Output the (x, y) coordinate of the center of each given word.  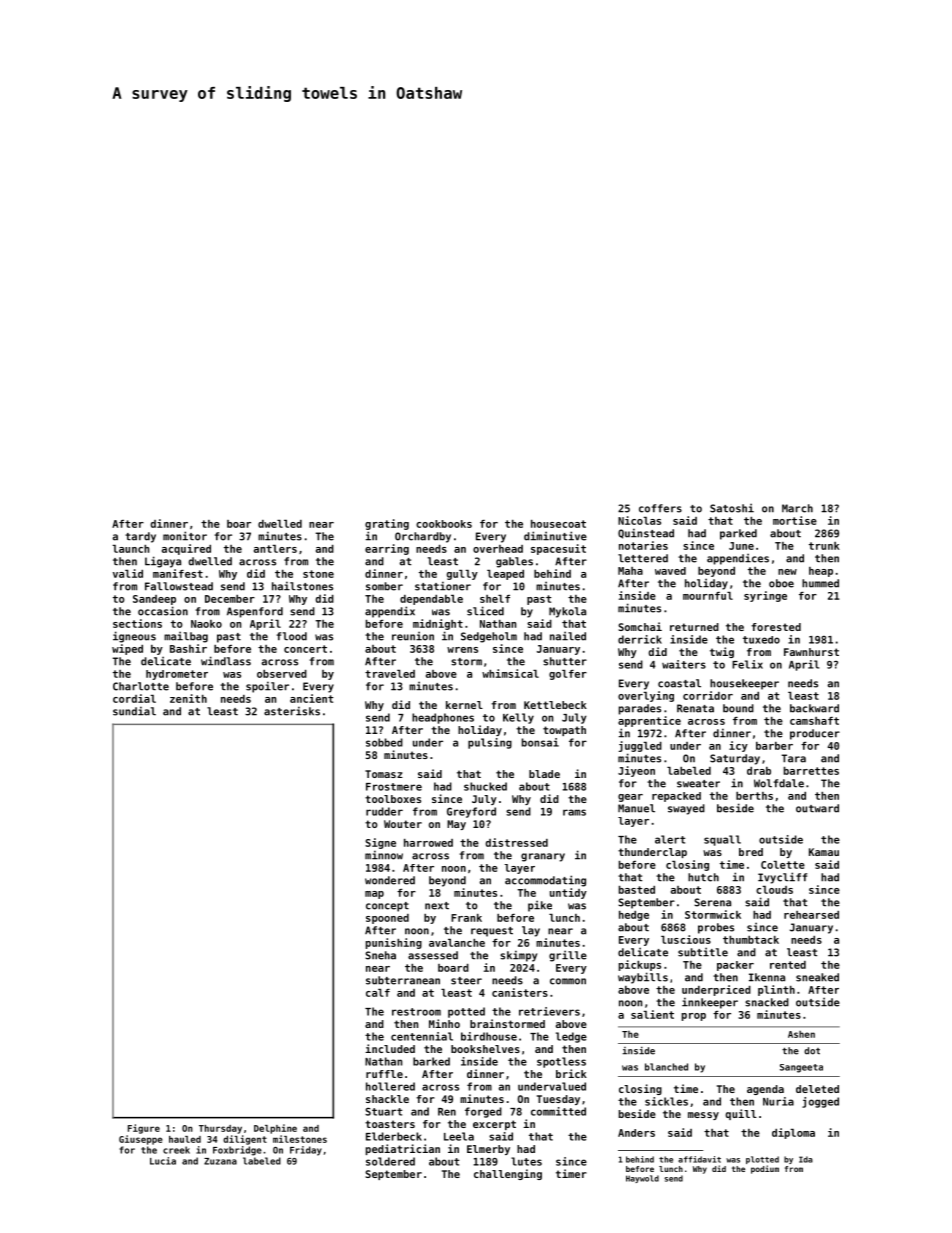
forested (776, 627)
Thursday (220, 1129)
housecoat (558, 524)
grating (387, 524)
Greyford (471, 812)
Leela (459, 1136)
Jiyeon (636, 771)
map (374, 895)
